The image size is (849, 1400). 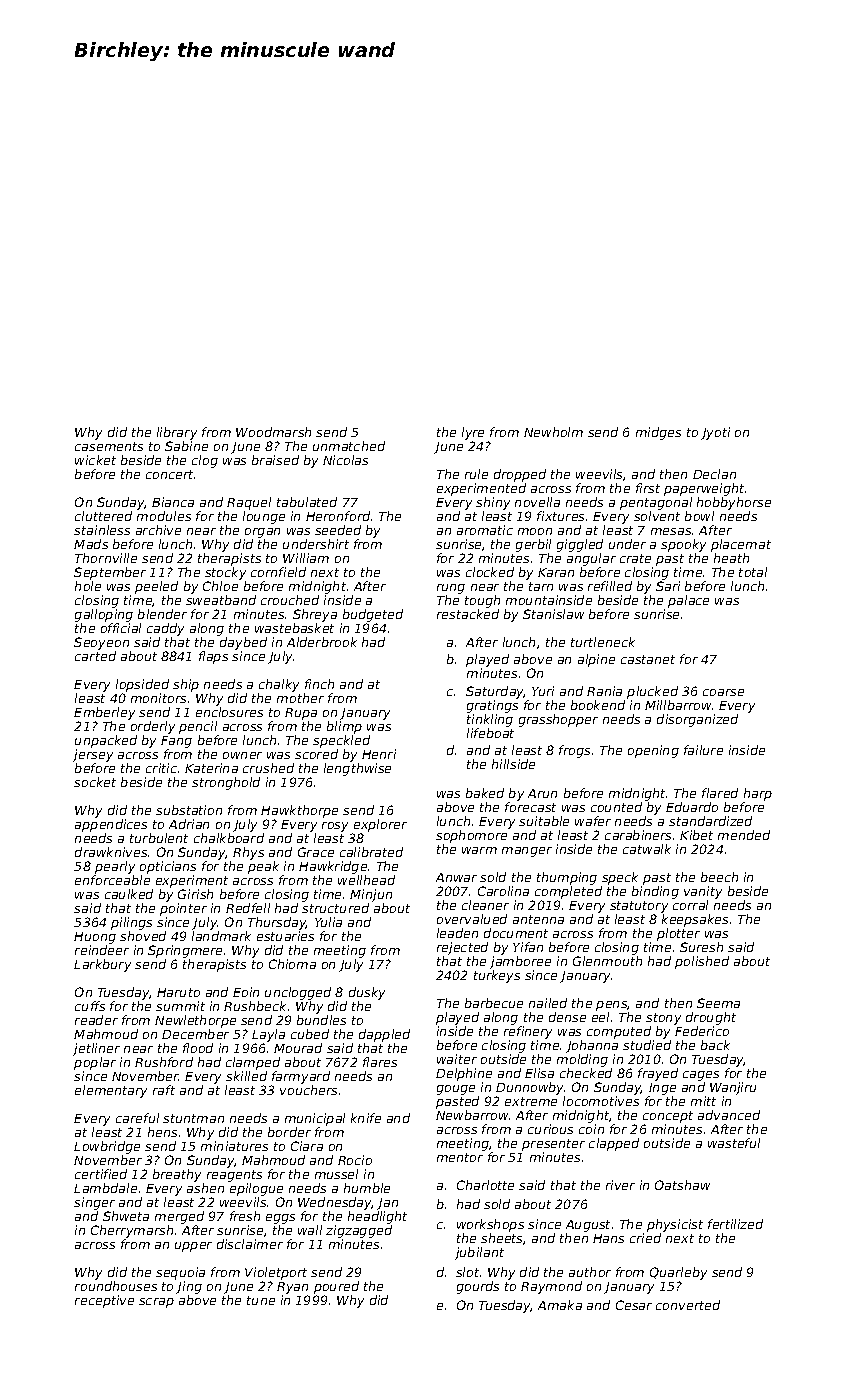 What do you see at coordinates (553, 614) in the page?
I see `Stanislaw` at bounding box center [553, 614].
